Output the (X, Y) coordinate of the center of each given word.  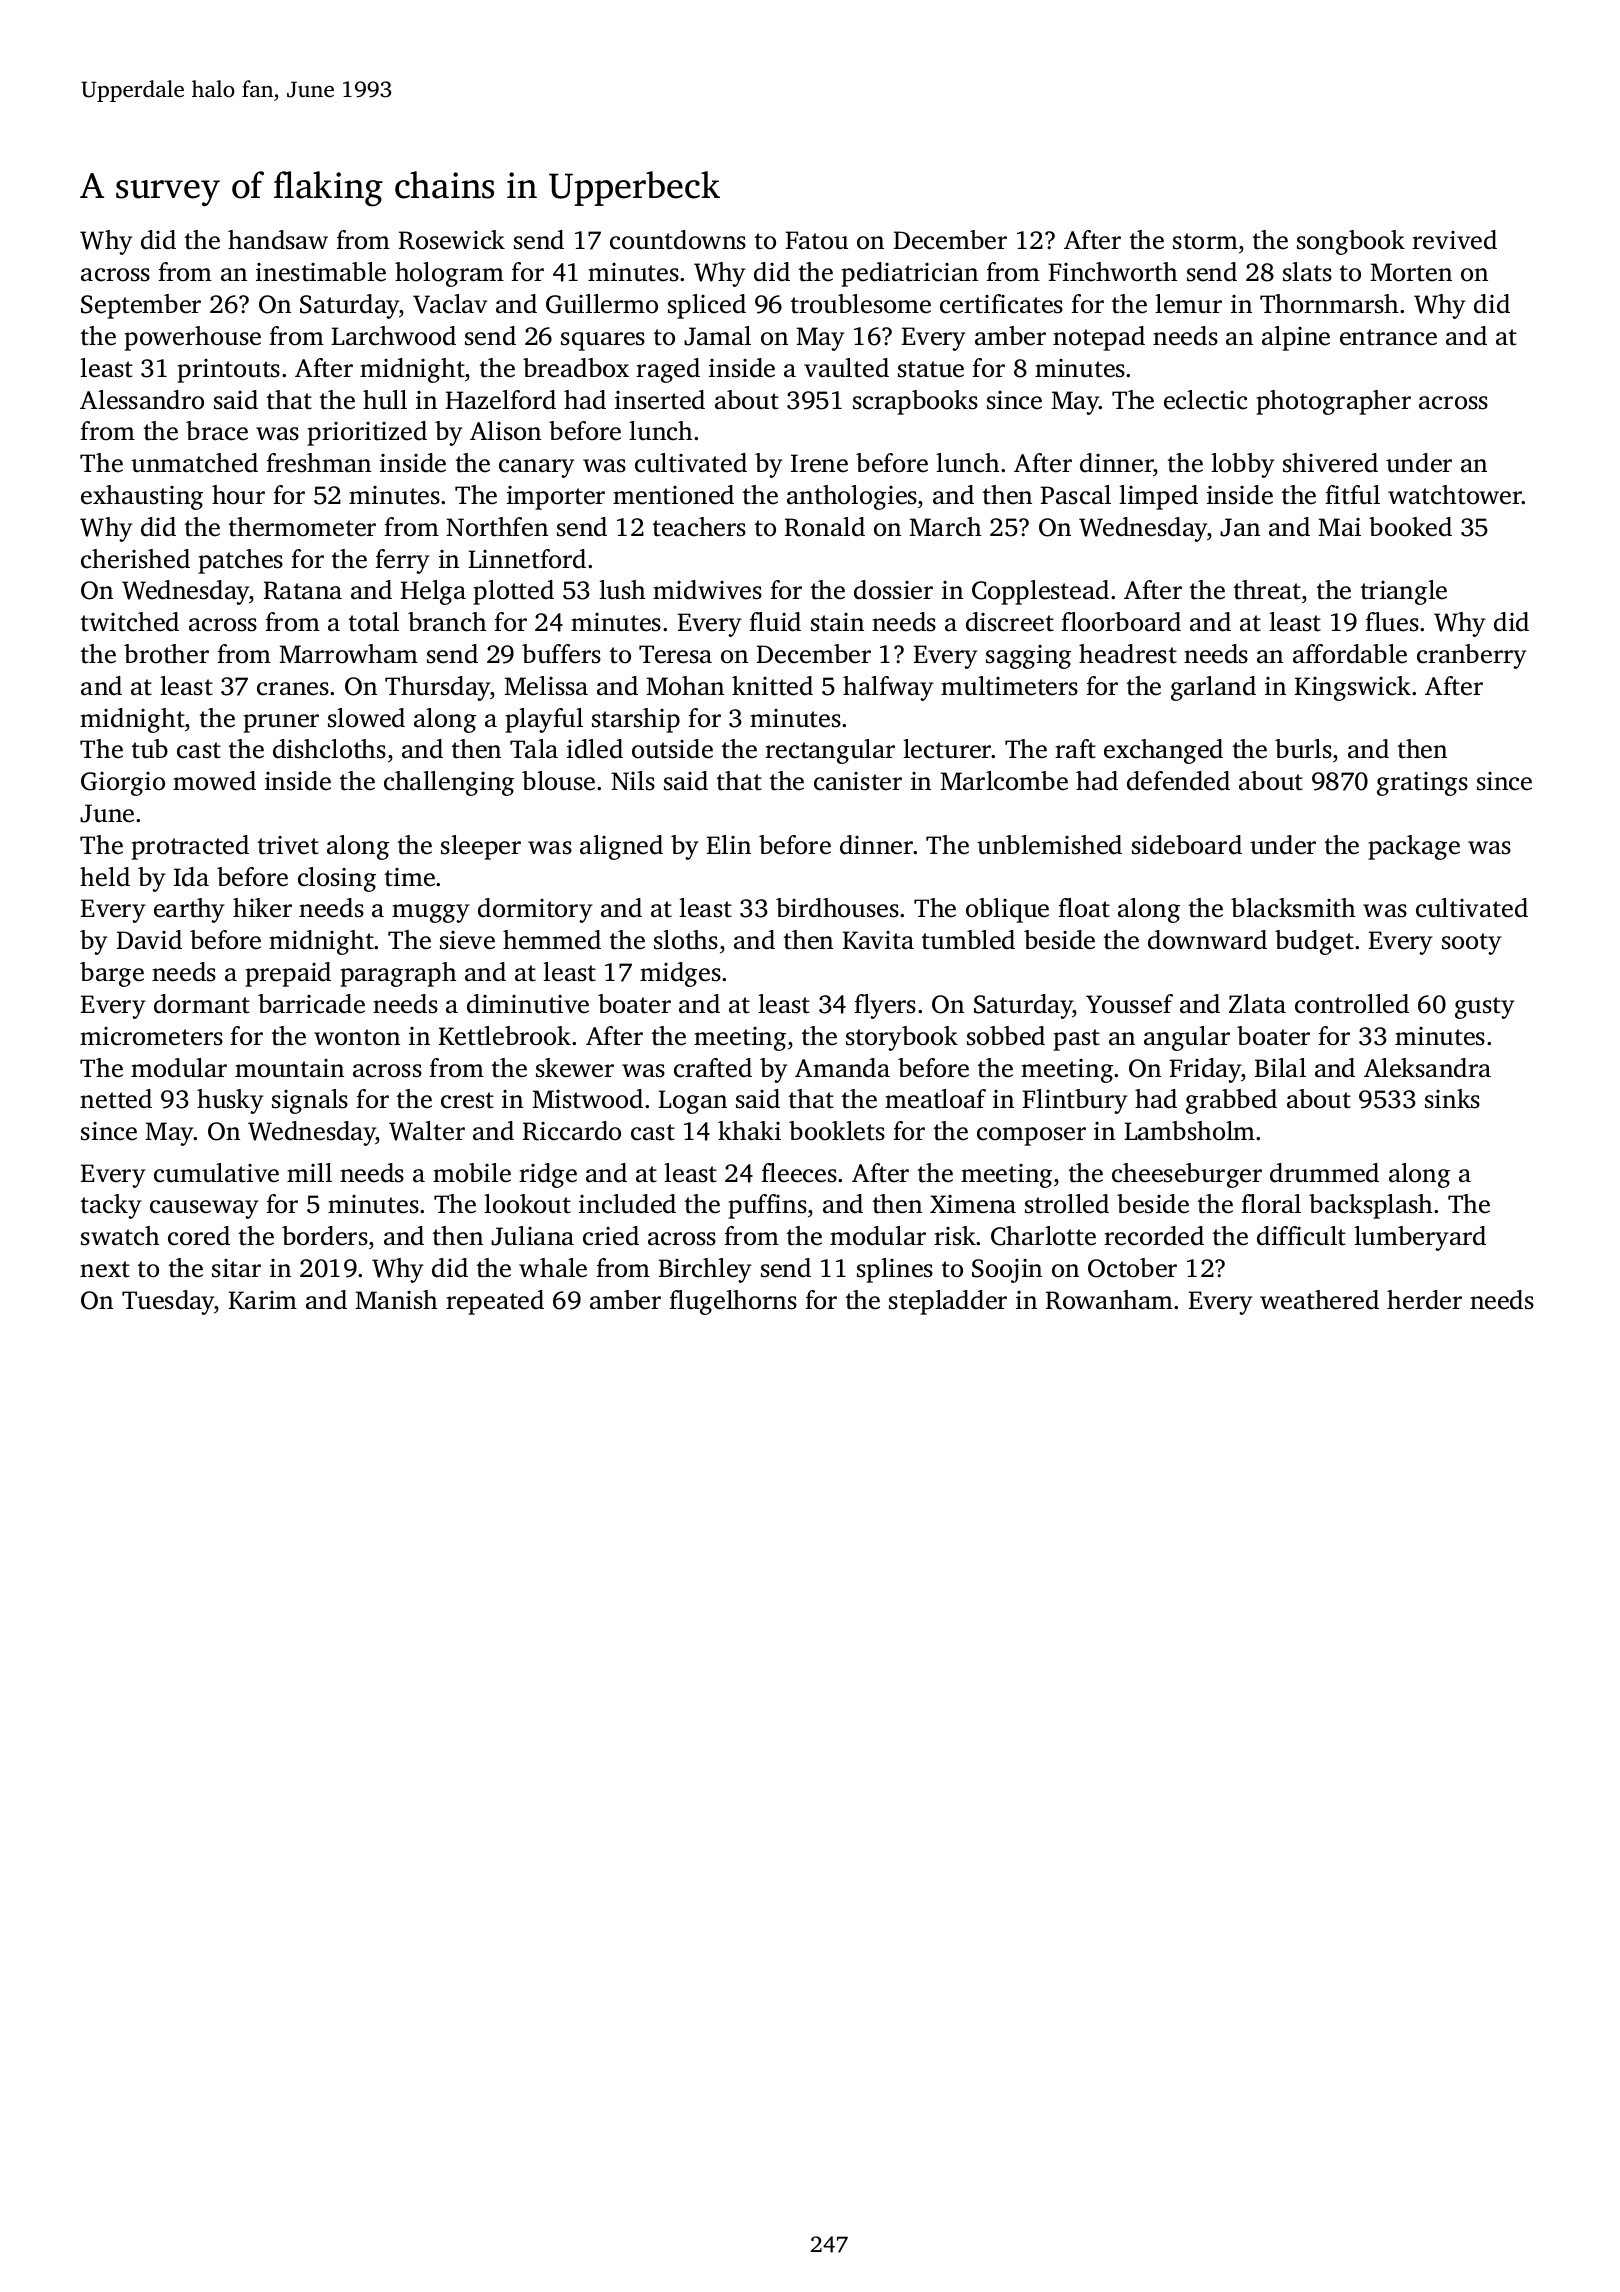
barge (112, 974)
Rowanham (1109, 1300)
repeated (495, 1302)
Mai (1339, 527)
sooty (1472, 944)
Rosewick (452, 240)
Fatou (816, 240)
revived (1454, 240)
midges (680, 974)
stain (837, 622)
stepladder (948, 1302)
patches (240, 561)
